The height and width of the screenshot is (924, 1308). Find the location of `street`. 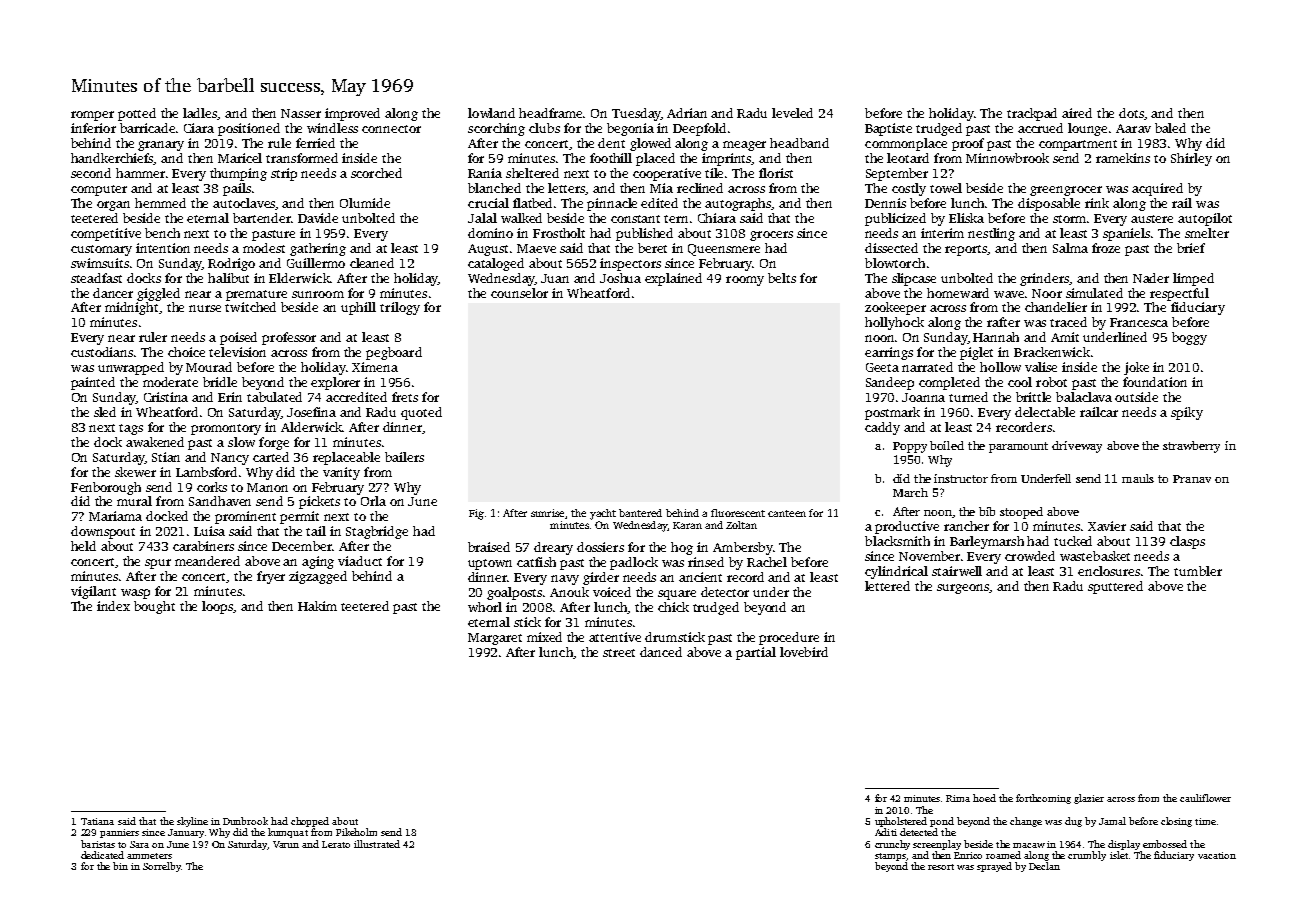

street is located at coordinates (619, 653).
